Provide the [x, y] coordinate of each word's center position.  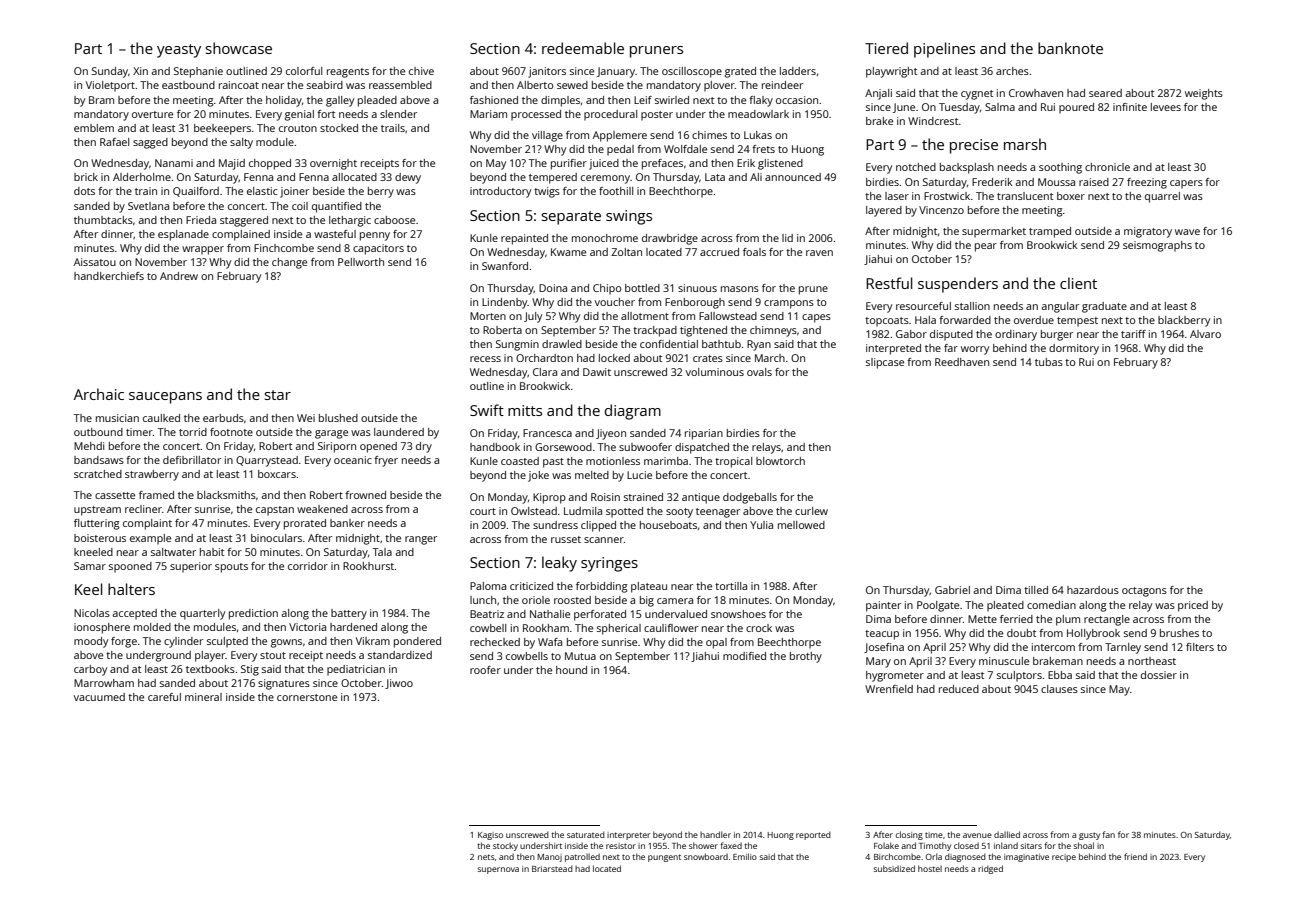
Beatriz [487, 614]
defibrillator [192, 460]
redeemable [583, 48]
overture [152, 114]
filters [1200, 647]
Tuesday [959, 108]
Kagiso [490, 836]
